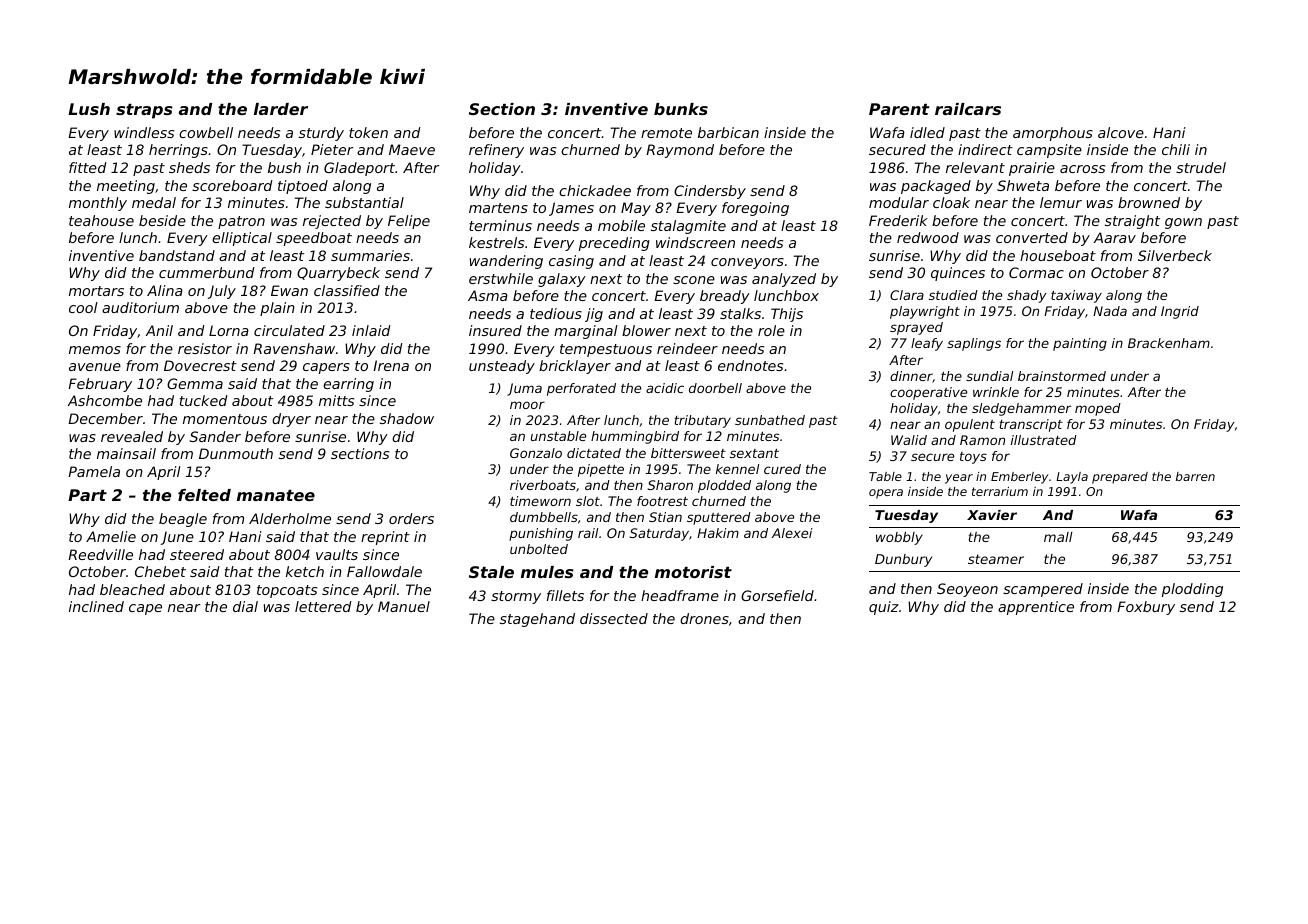 The height and width of the screenshot is (924, 1308). Describe the element at coordinates (899, 109) in the screenshot. I see `Parent` at that location.
